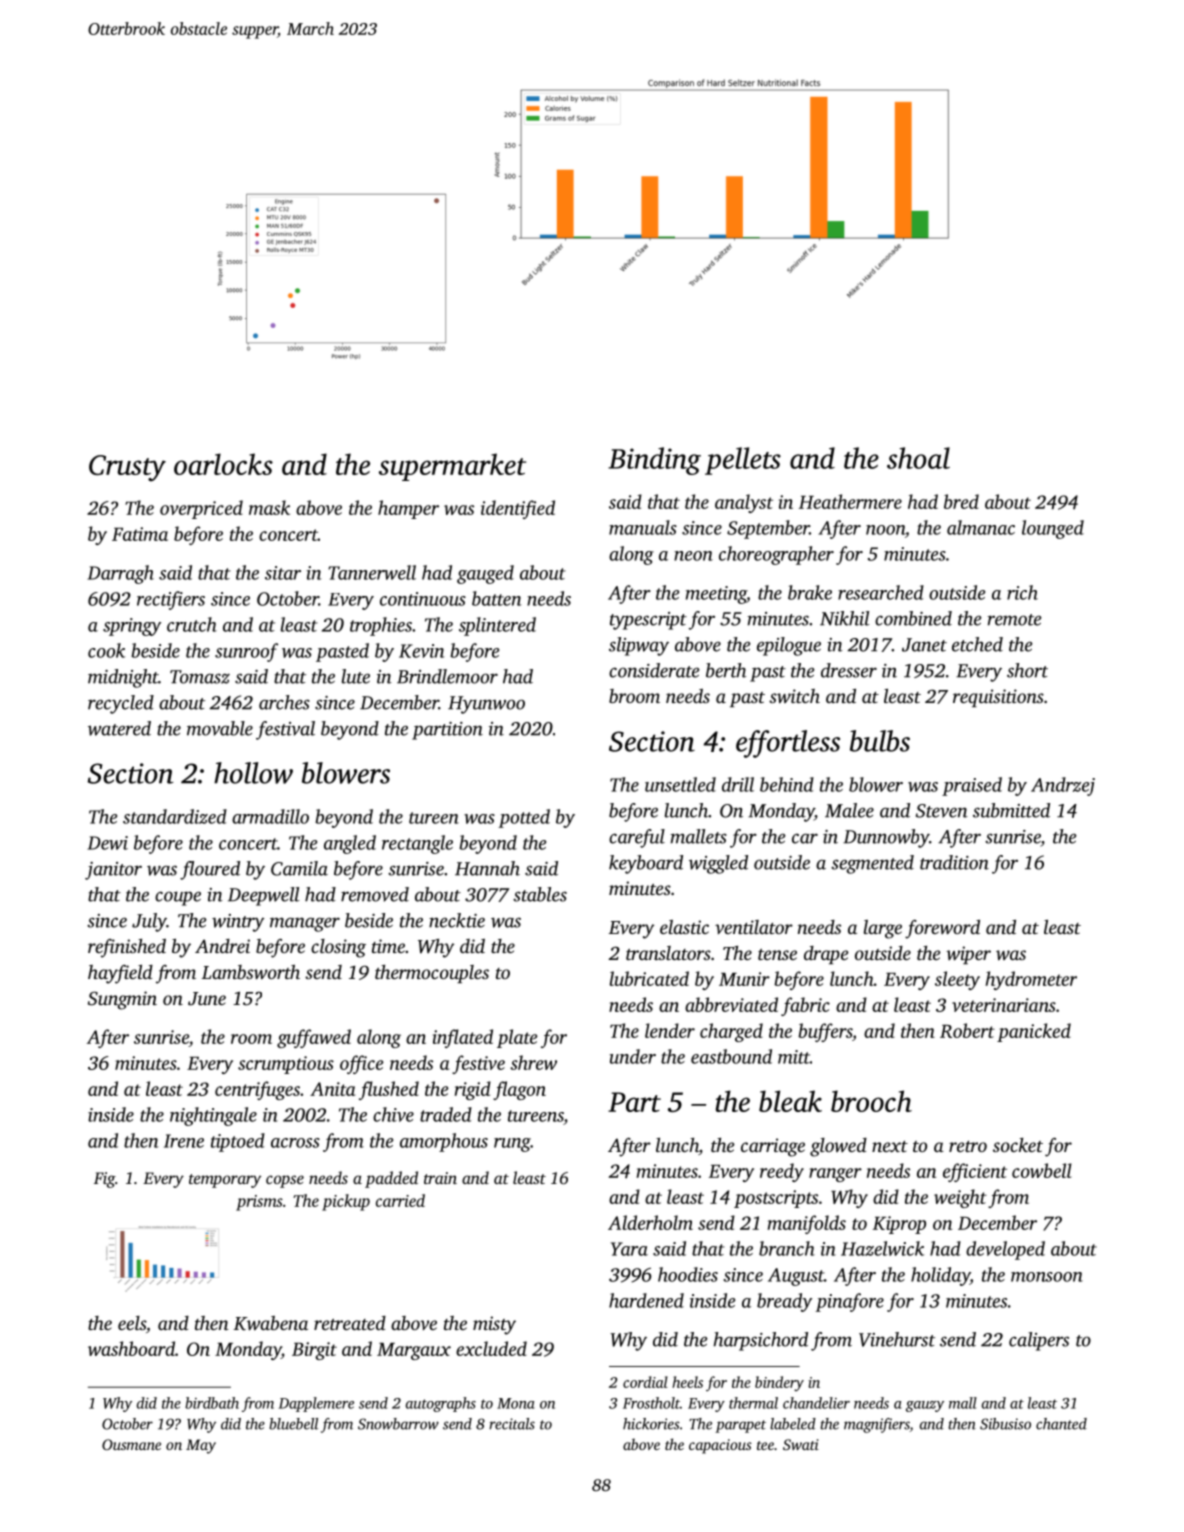  I want to click on washboard, so click(131, 1348).
